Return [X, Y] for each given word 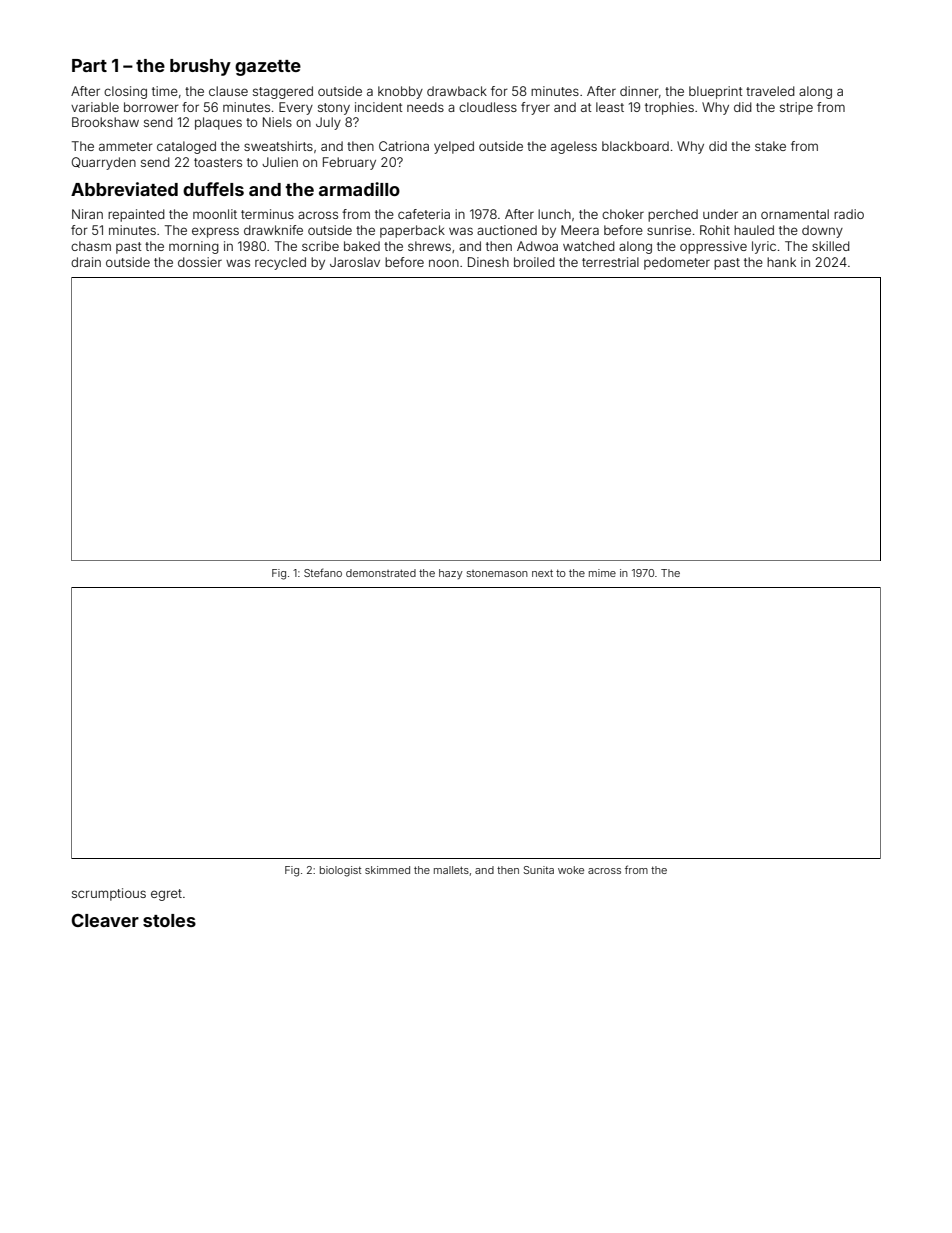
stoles [169, 920]
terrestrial [610, 262]
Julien [280, 162]
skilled [831, 246]
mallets [451, 870]
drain [86, 262]
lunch [554, 214]
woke [571, 870]
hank [781, 262]
